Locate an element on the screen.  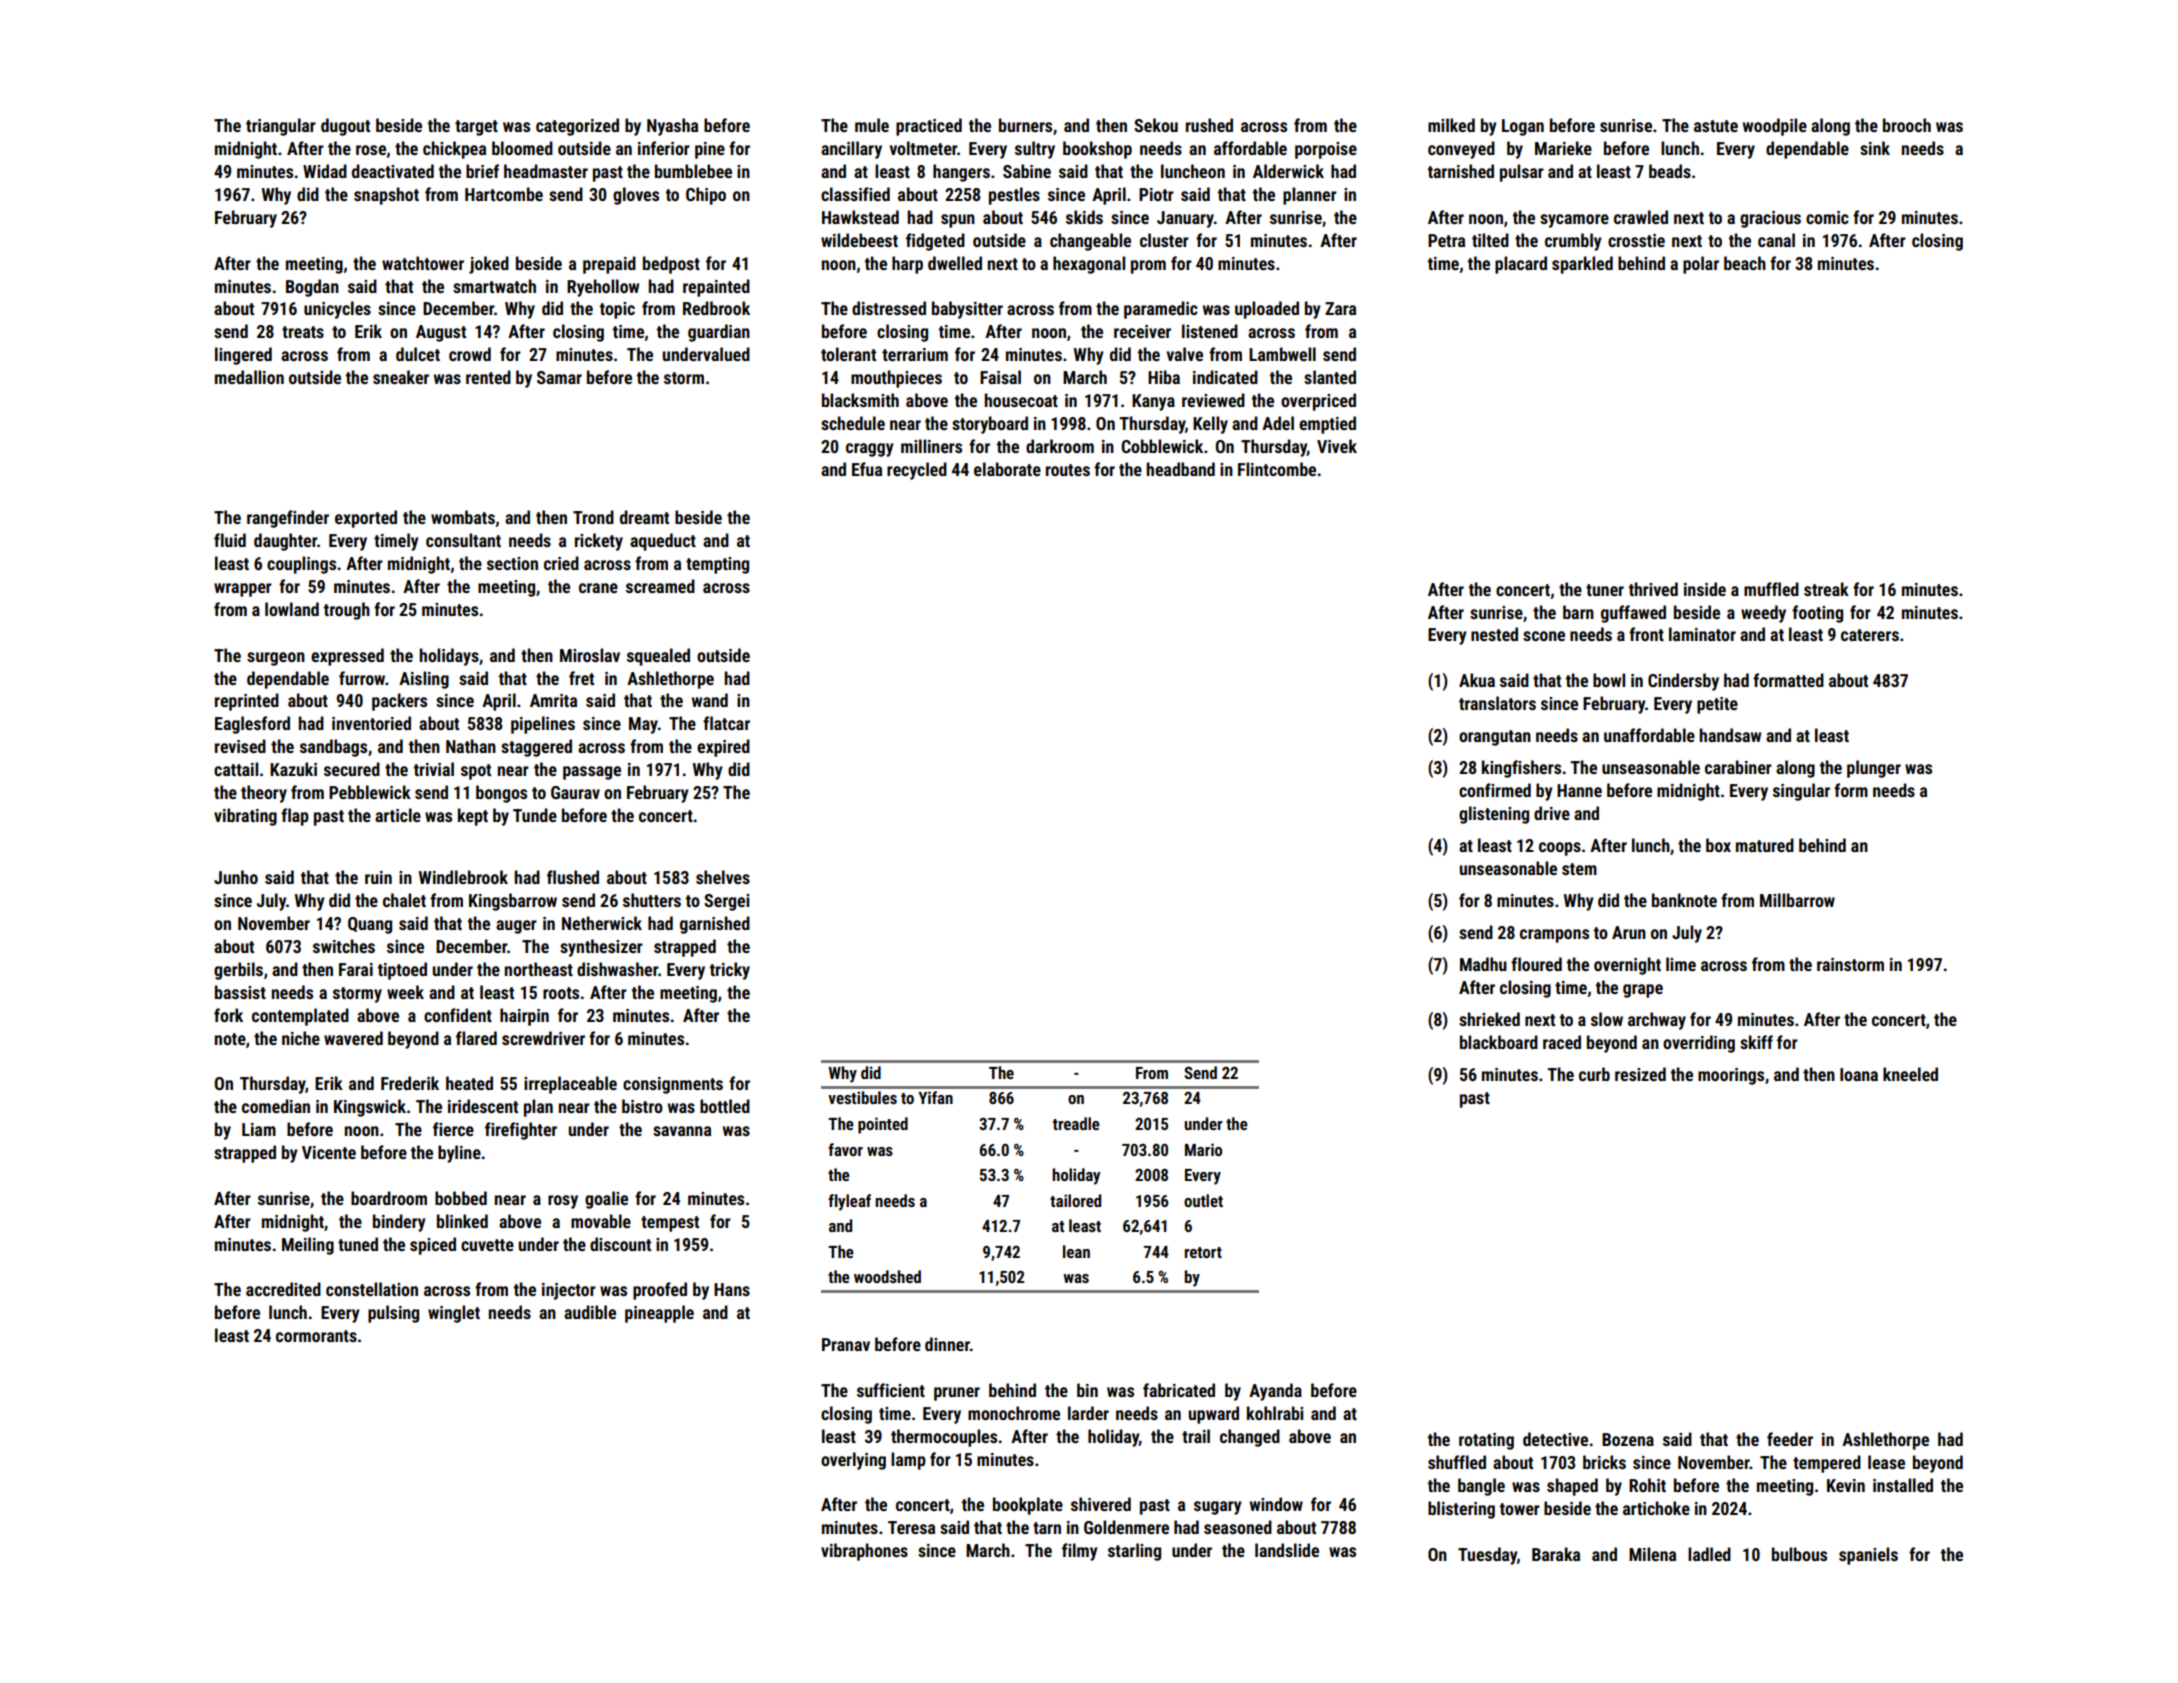
cuvette is located at coordinates (487, 1245).
